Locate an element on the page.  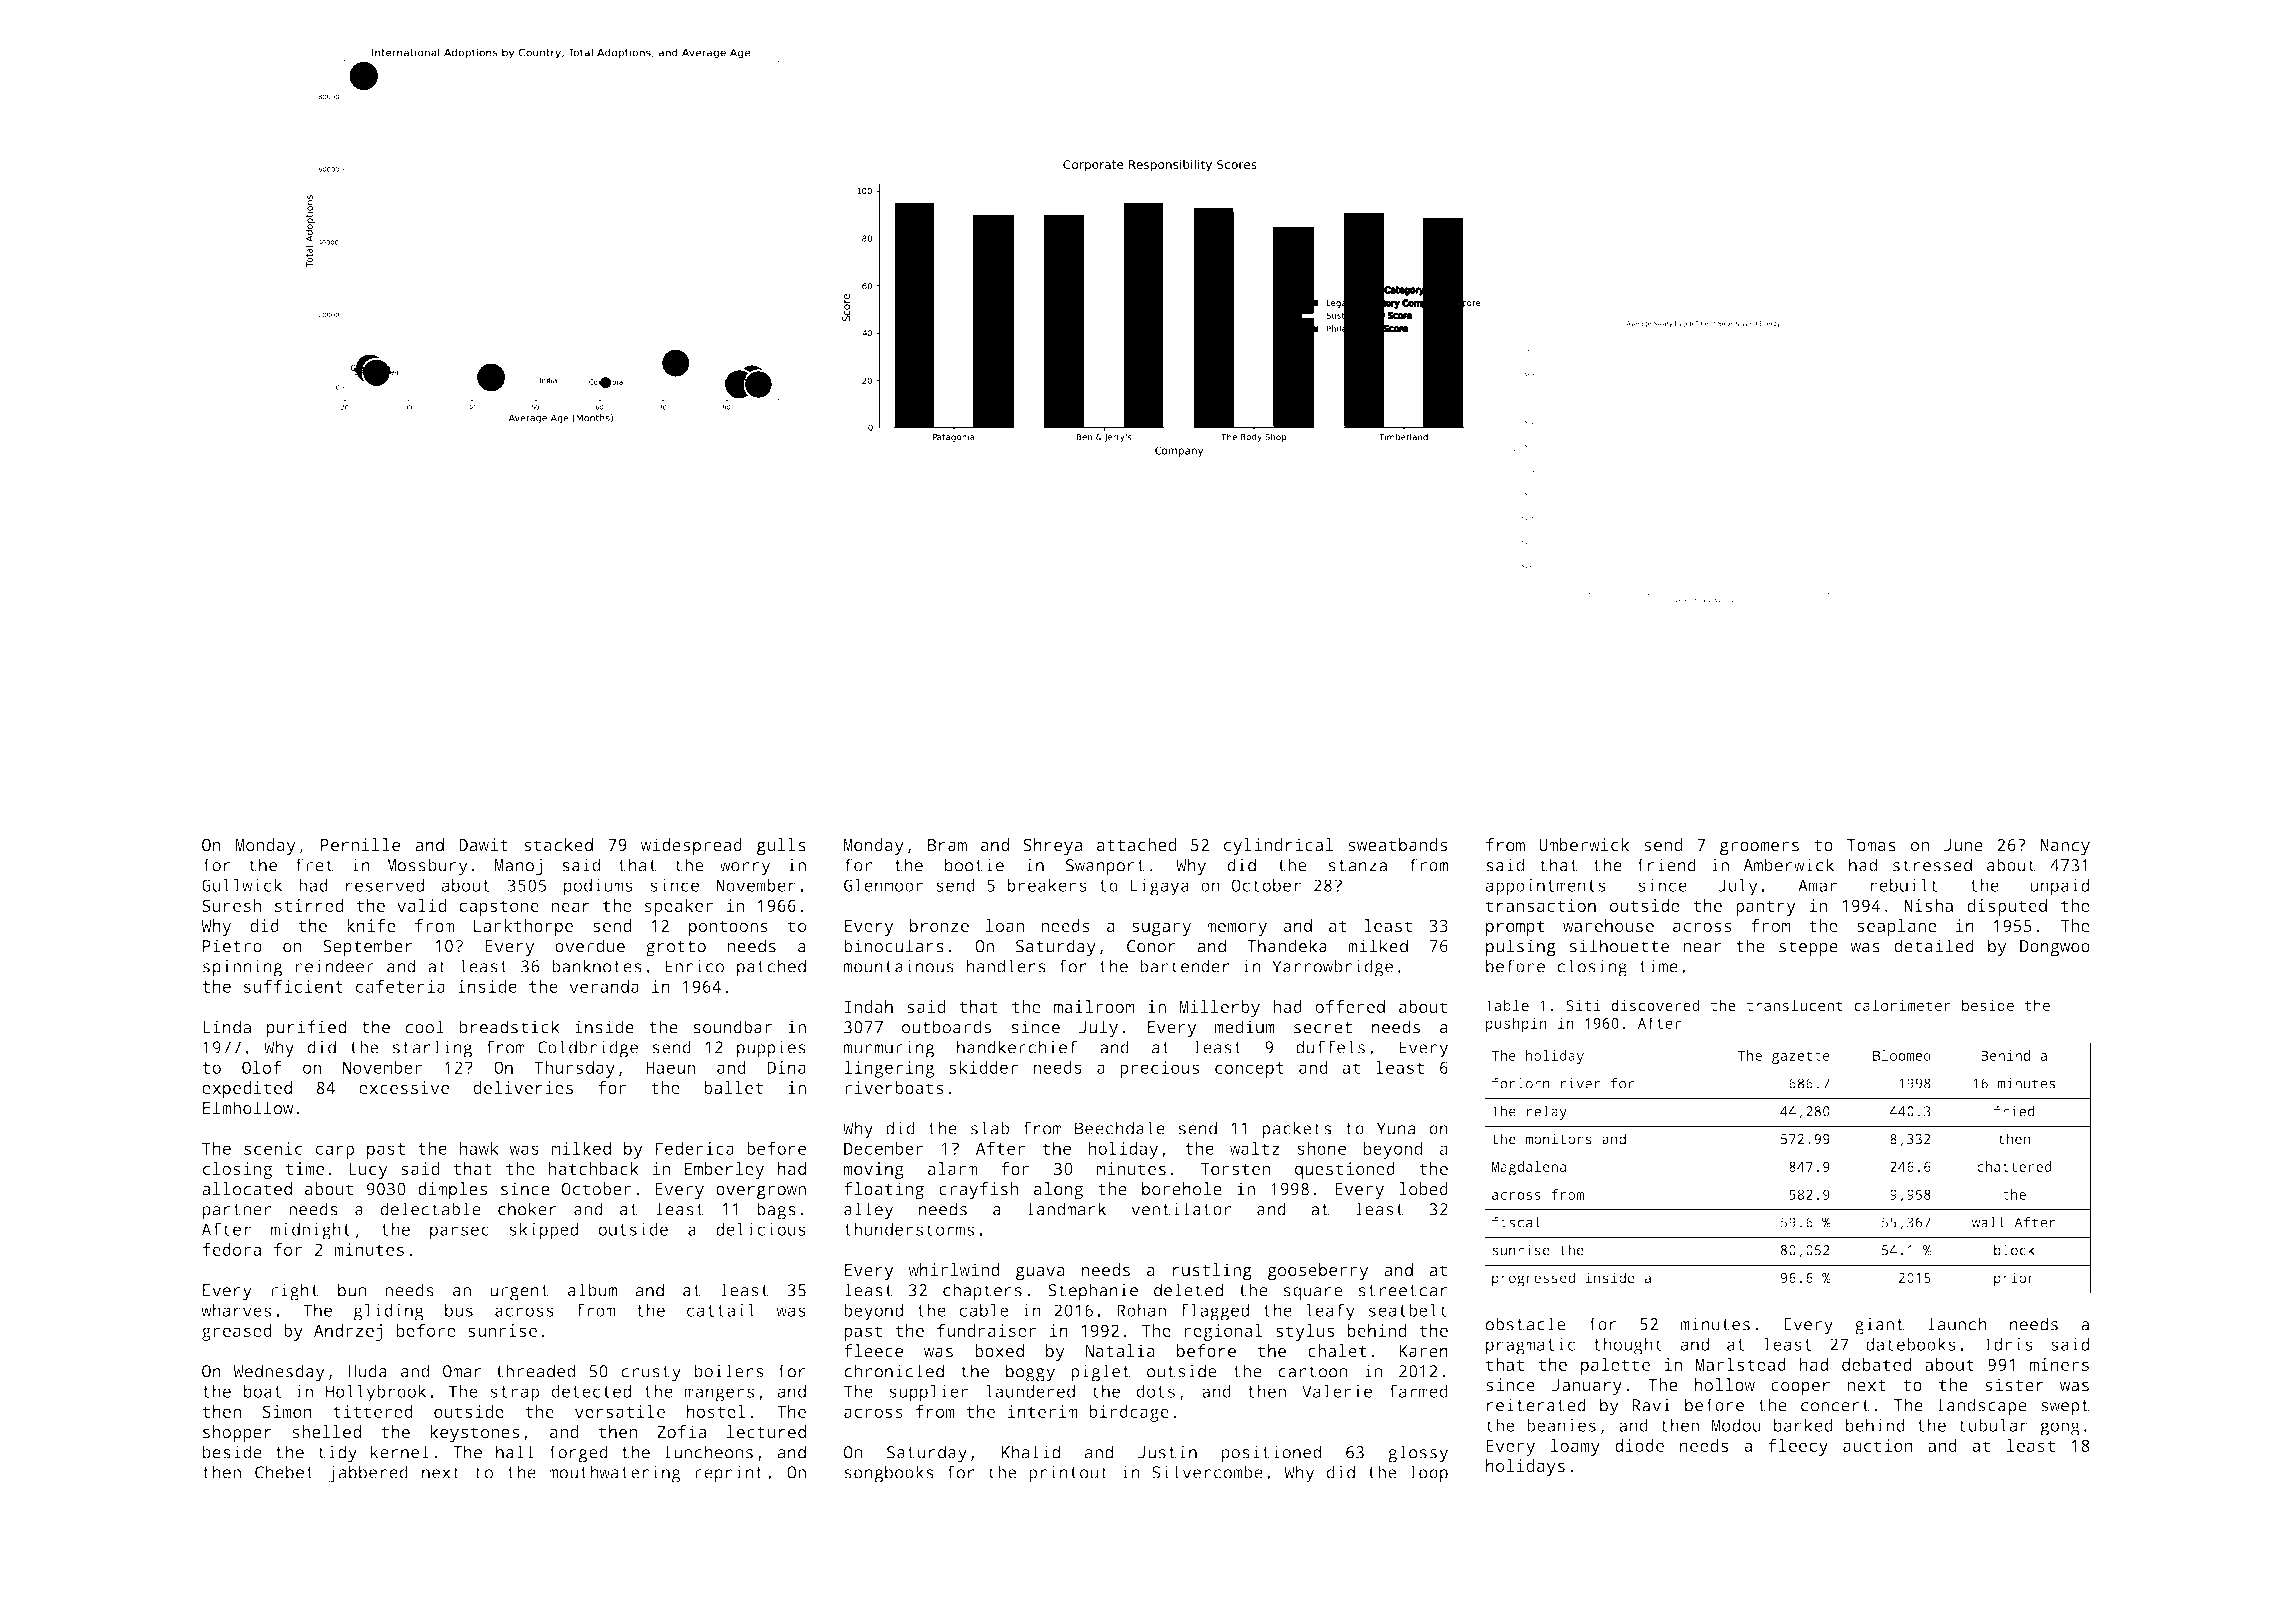
unpaid is located at coordinates (2060, 887).
